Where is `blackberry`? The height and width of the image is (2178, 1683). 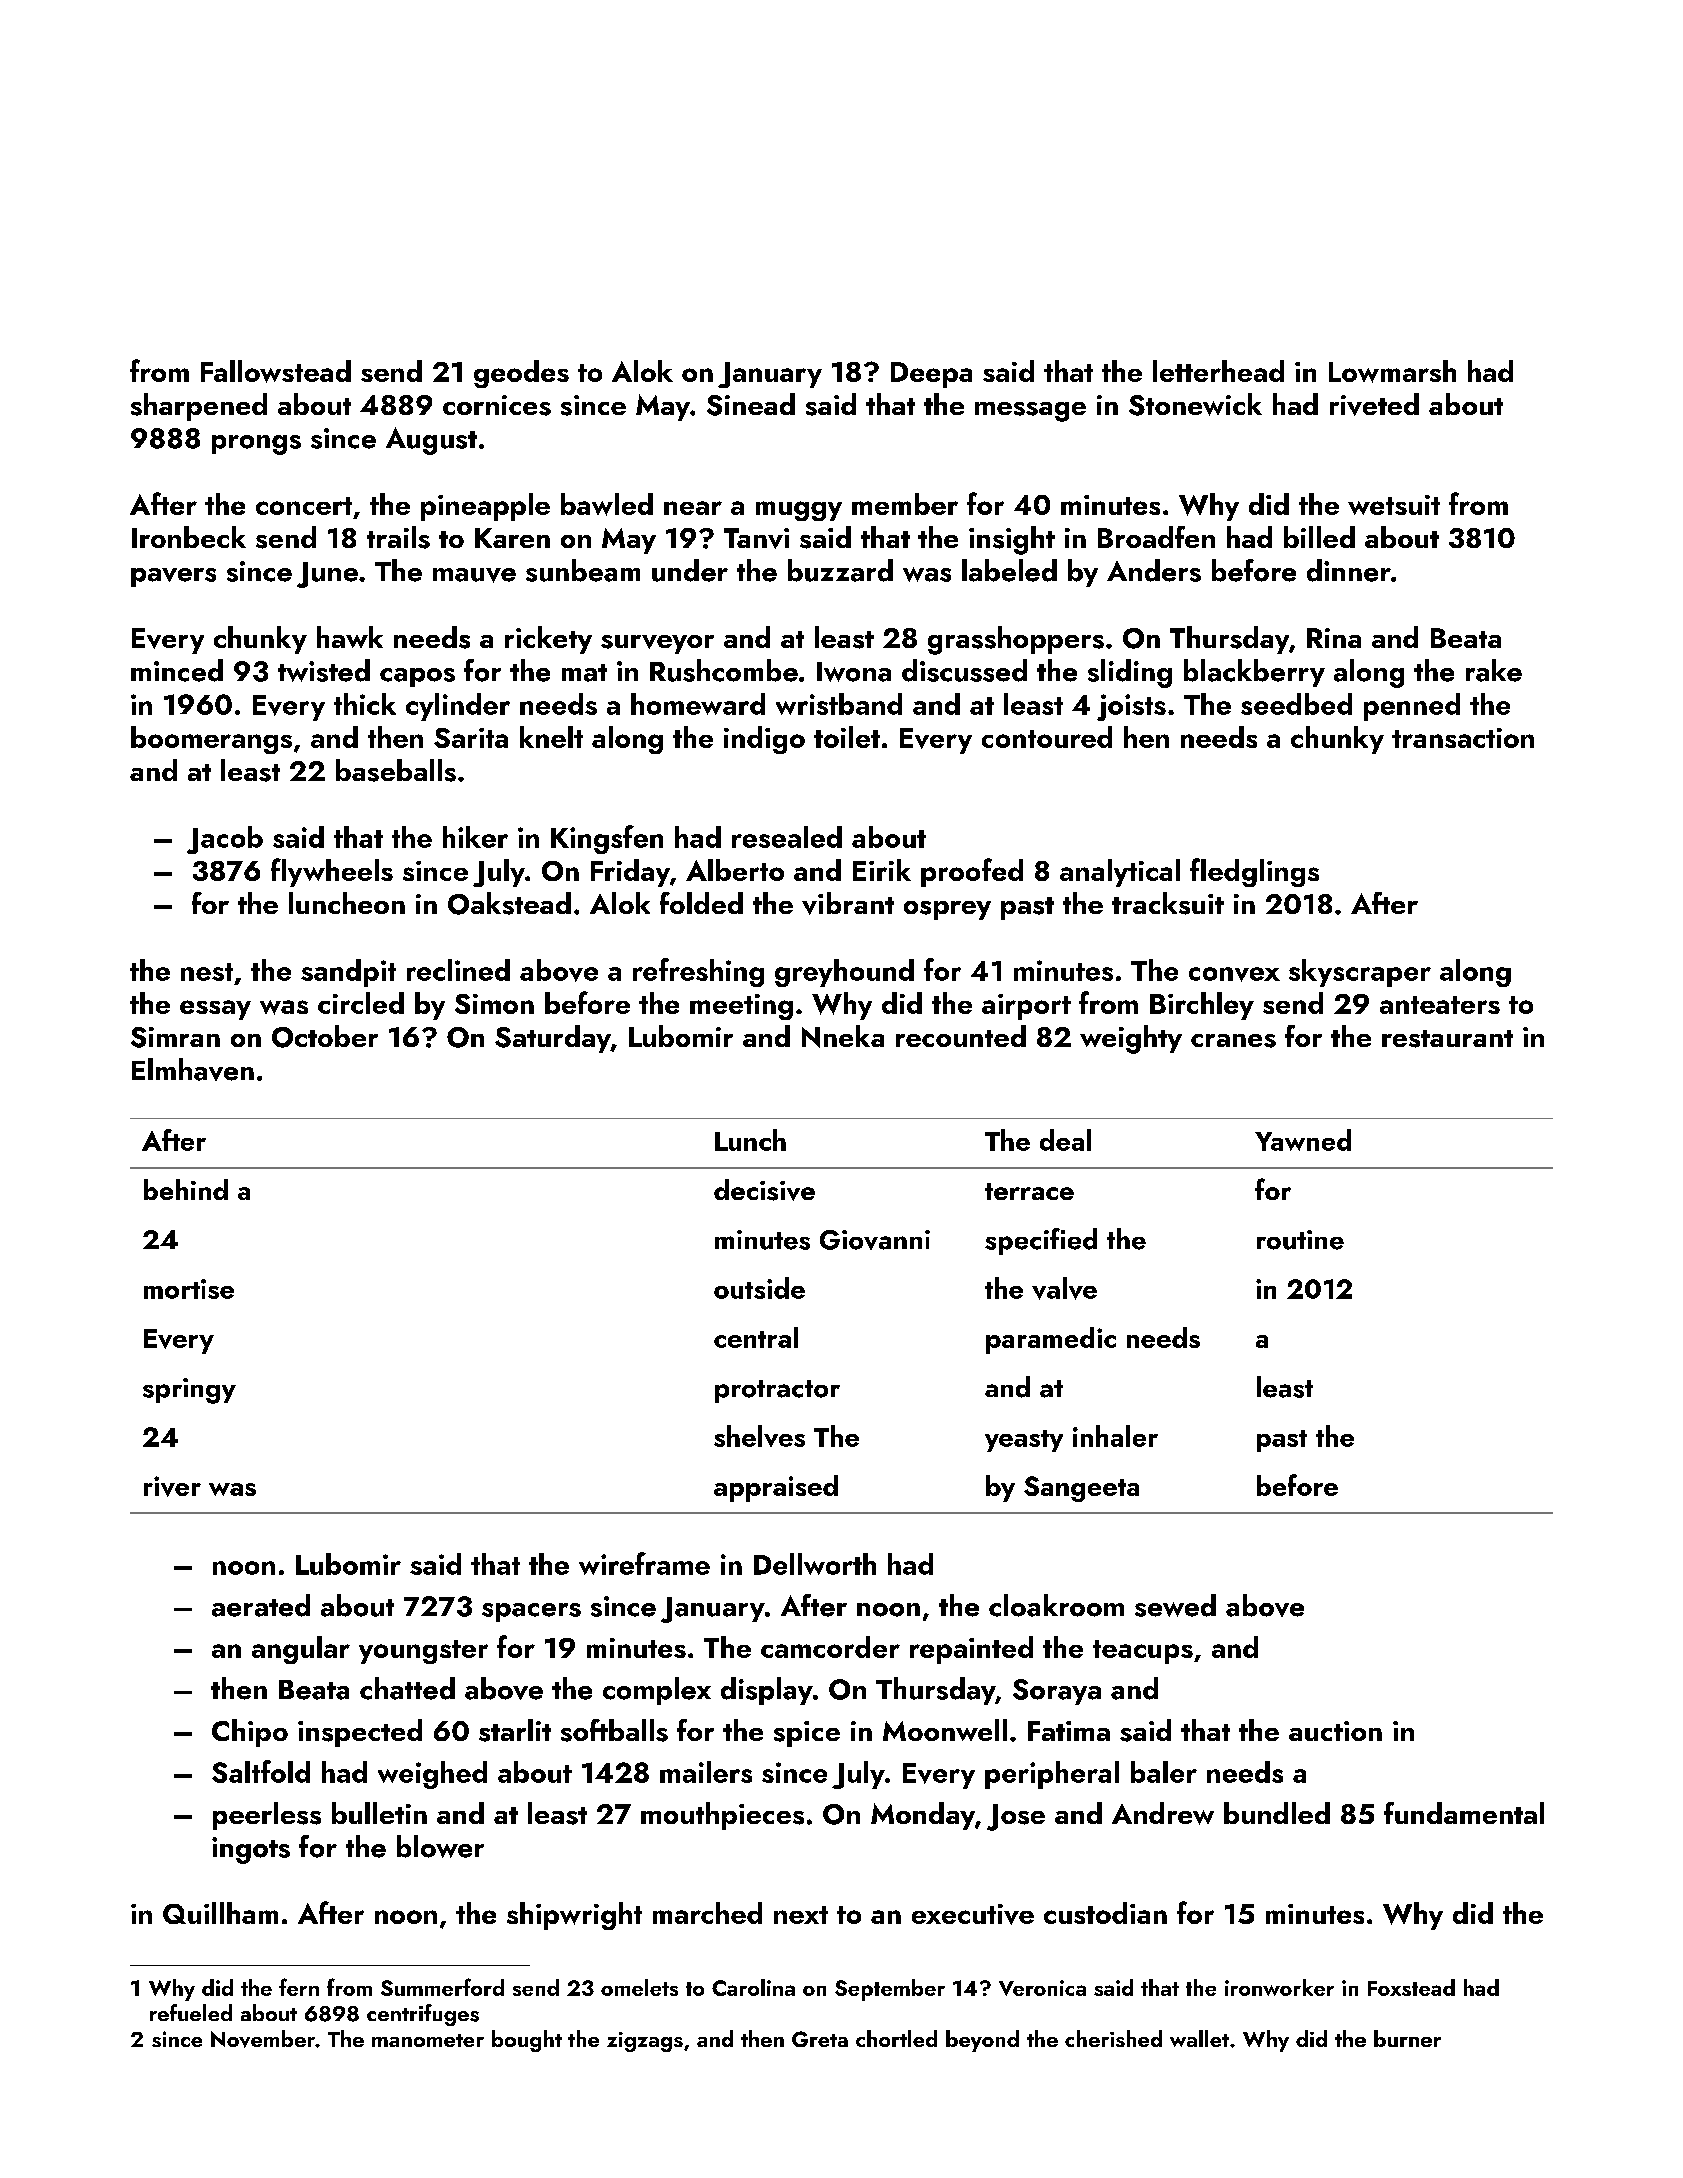
blackberry is located at coordinates (1254, 673).
